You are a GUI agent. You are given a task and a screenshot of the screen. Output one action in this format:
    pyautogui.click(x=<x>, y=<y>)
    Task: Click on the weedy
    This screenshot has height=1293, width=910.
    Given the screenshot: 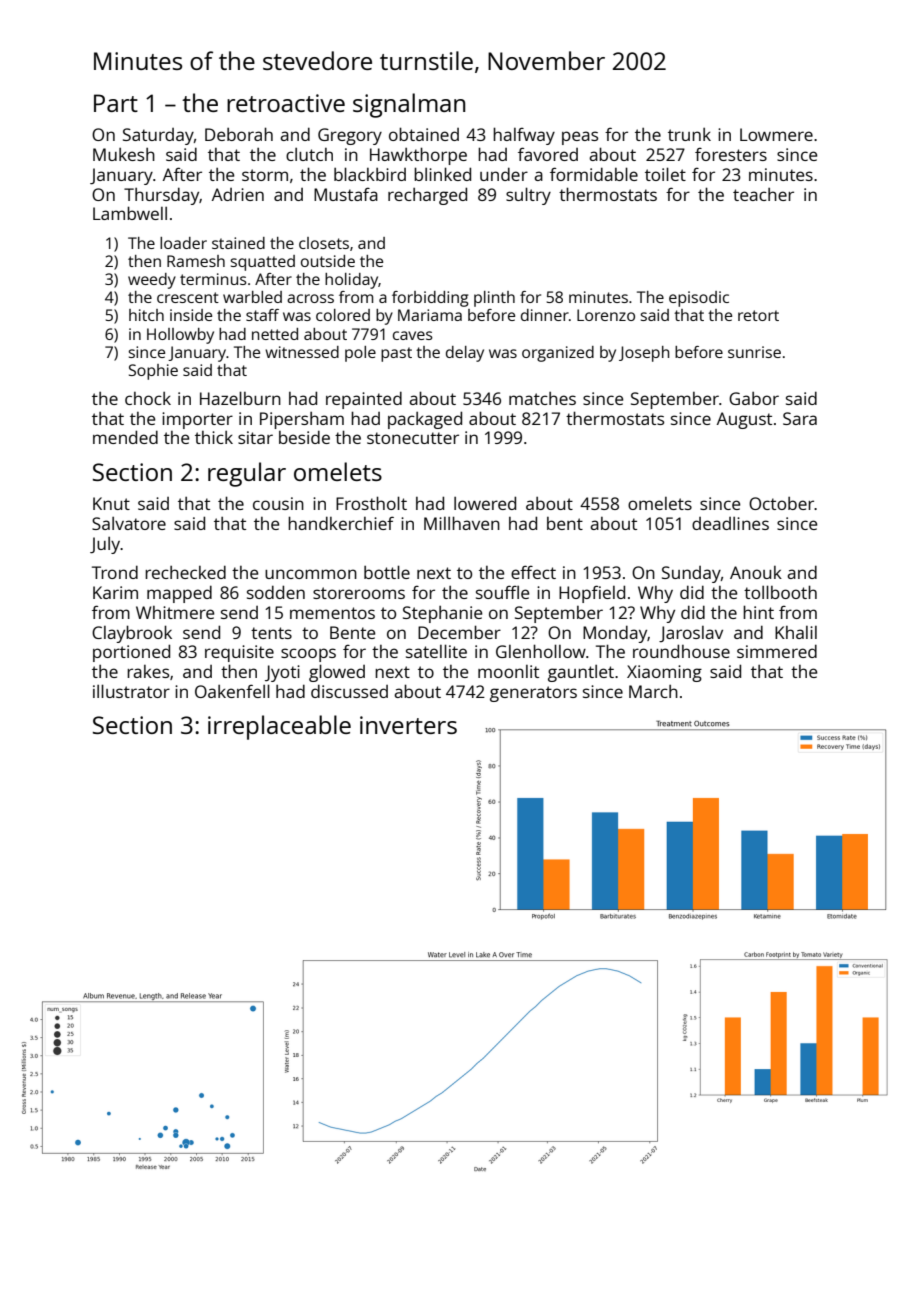 What is the action you would take?
    pyautogui.click(x=152, y=281)
